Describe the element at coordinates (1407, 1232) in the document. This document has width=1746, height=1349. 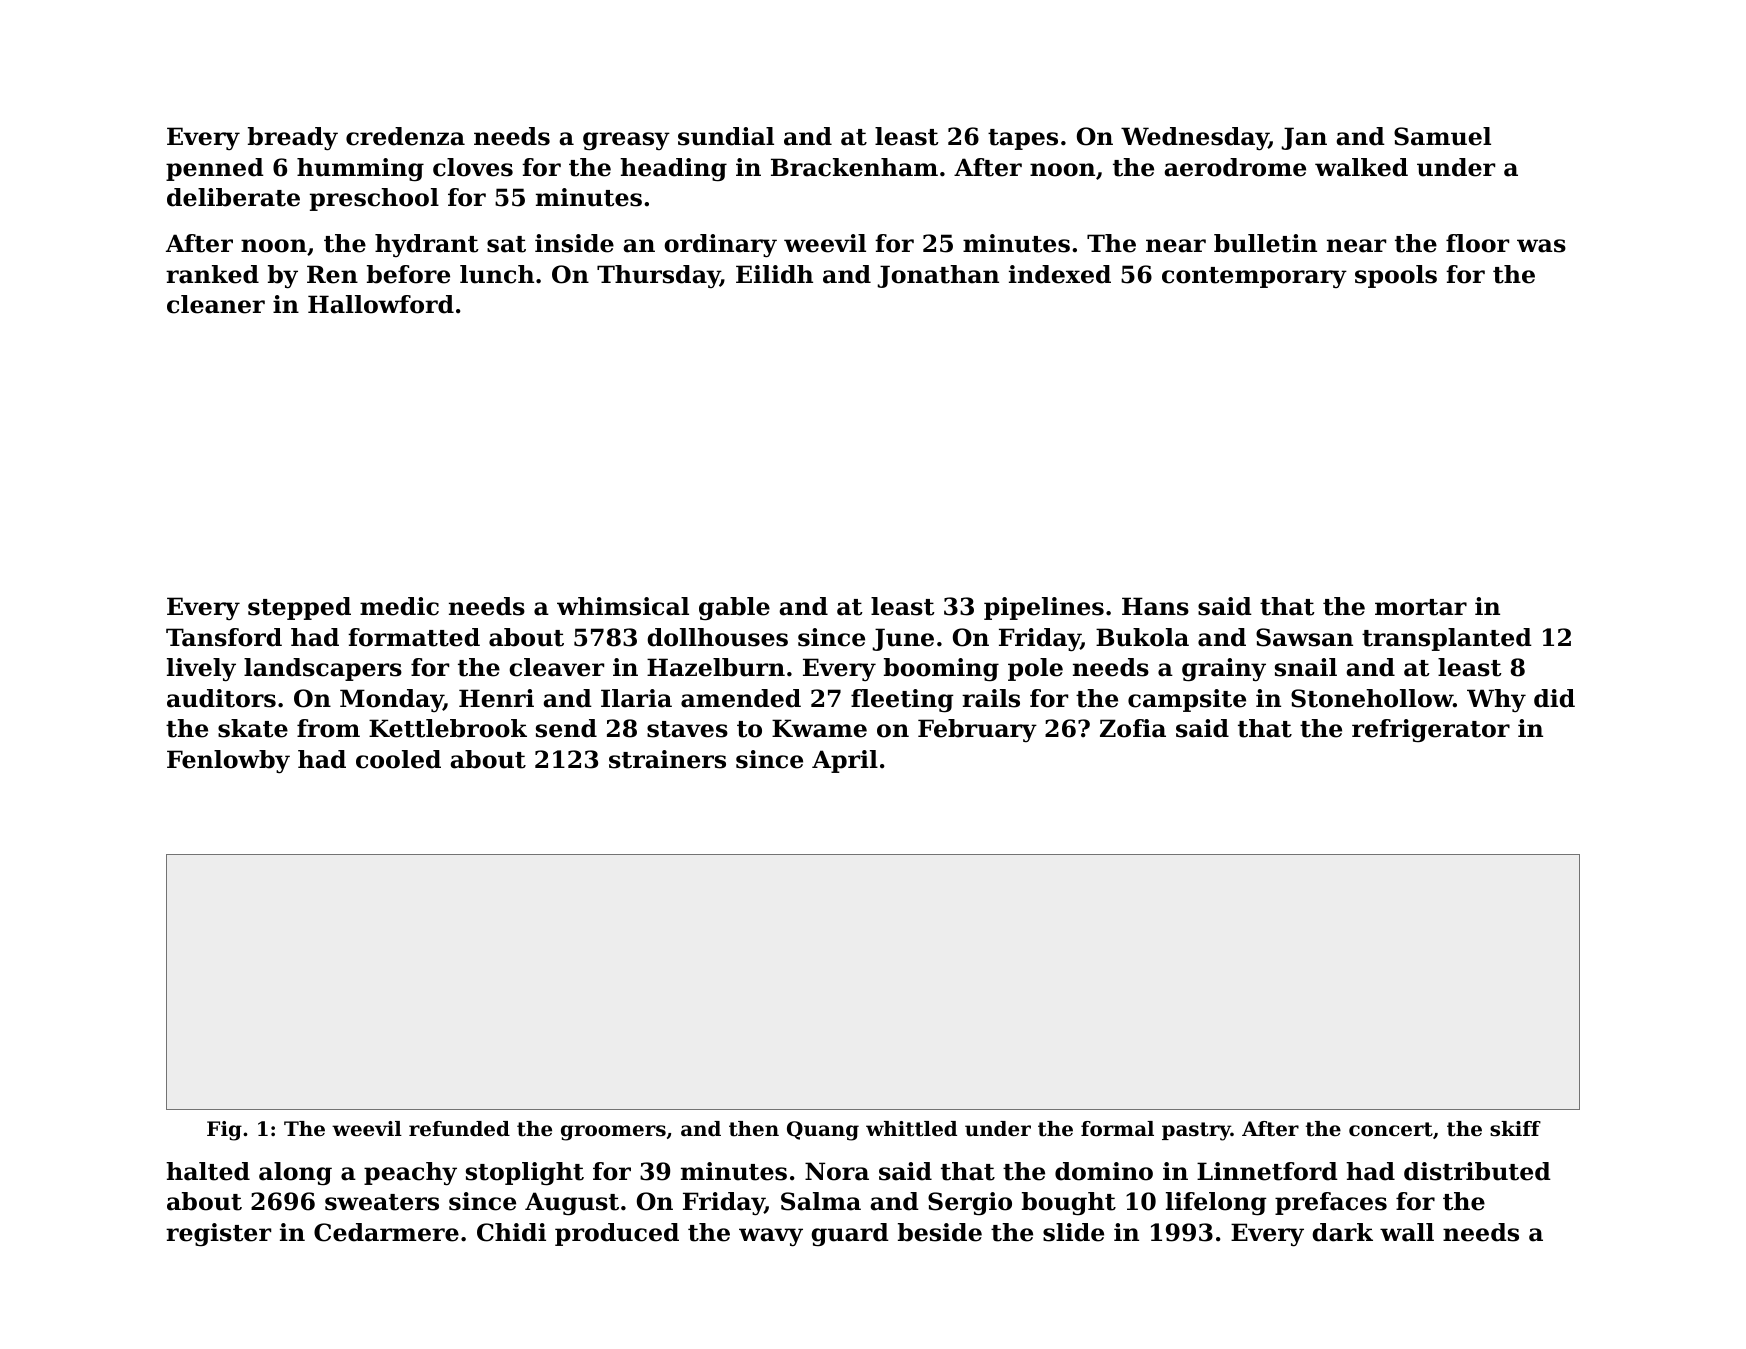
I see `wall` at that location.
